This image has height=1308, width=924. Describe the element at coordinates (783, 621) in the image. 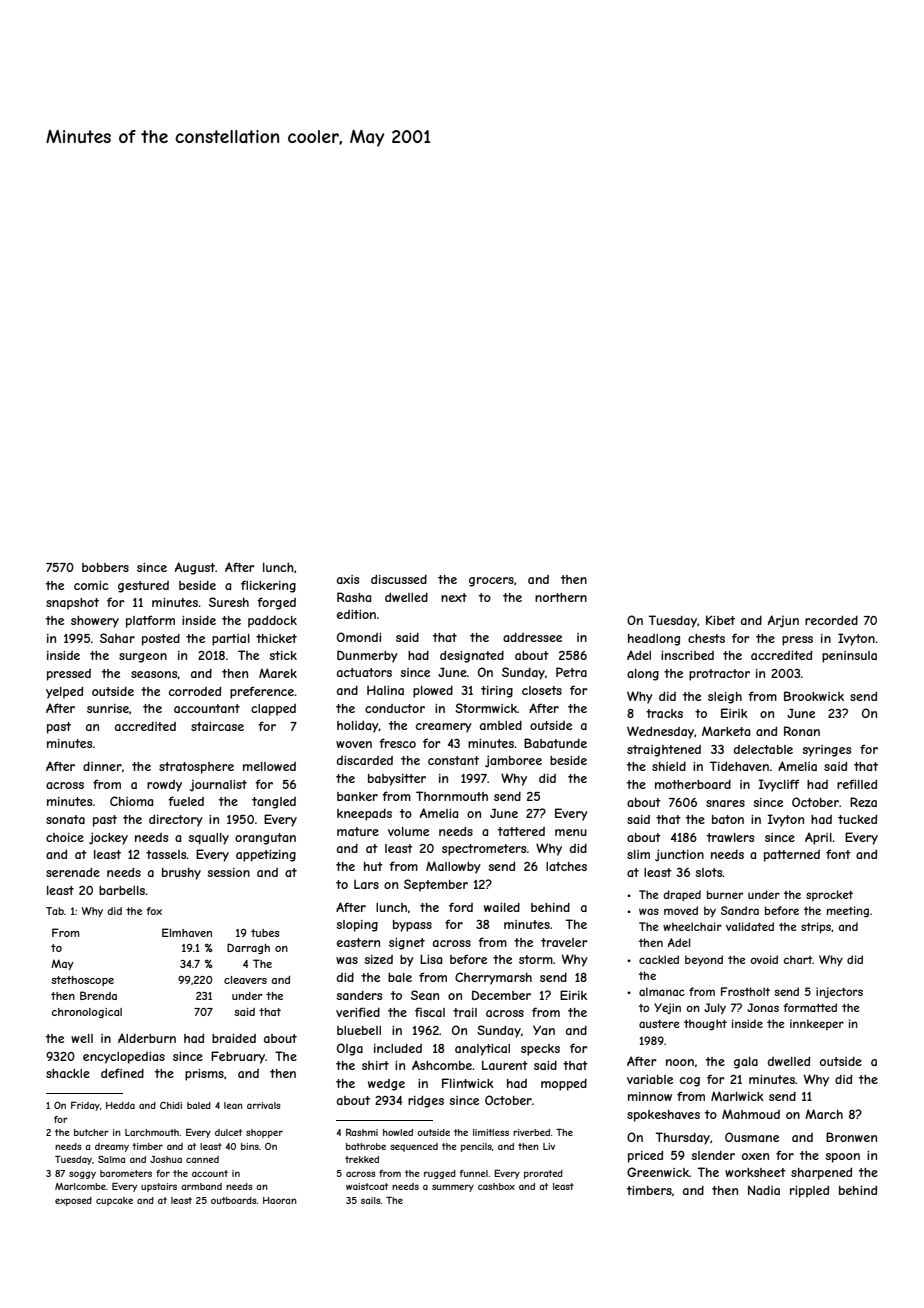

I see `Arjun` at that location.
